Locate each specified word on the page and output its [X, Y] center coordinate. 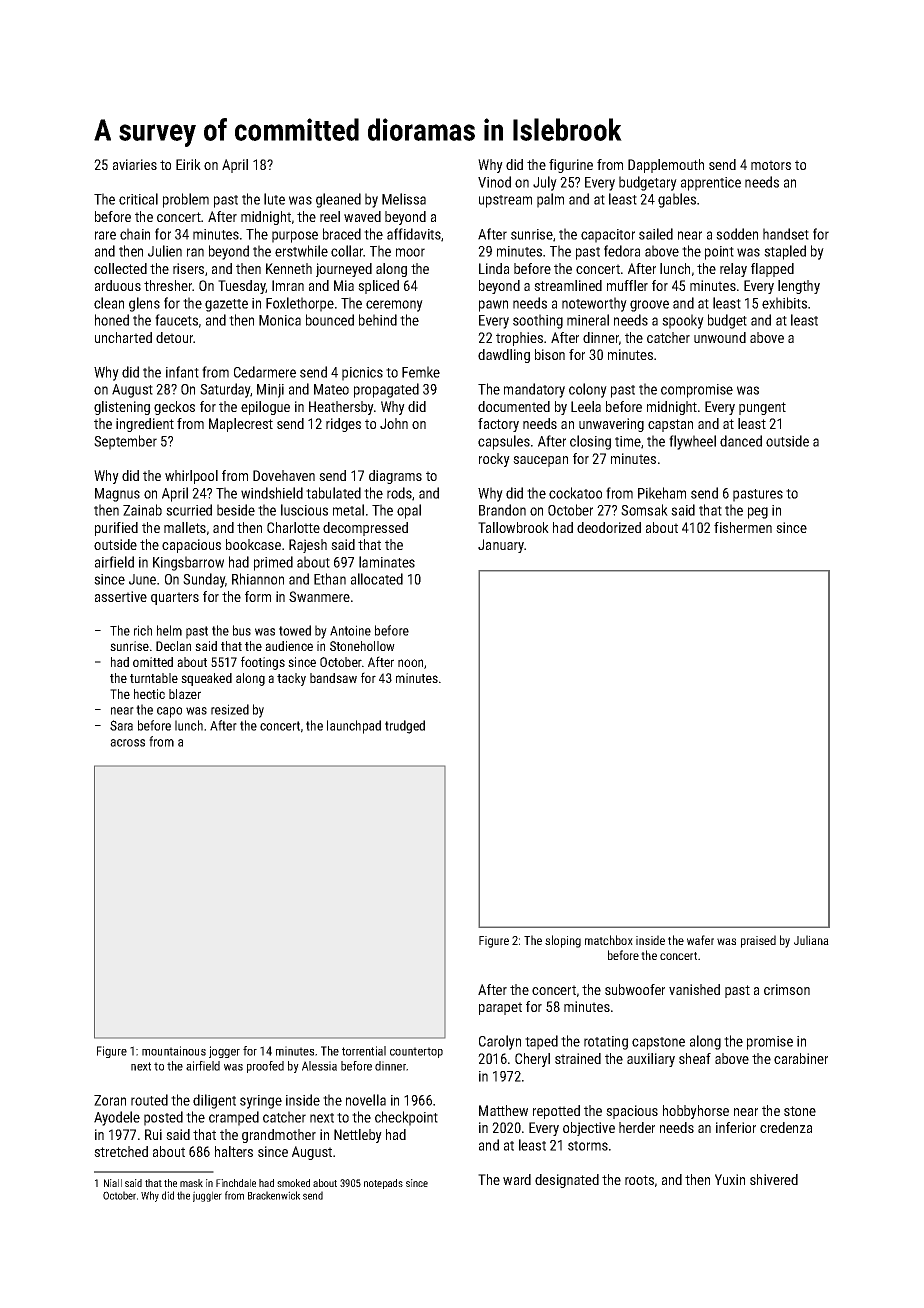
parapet [500, 1008]
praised [758, 941]
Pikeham [662, 493]
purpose [295, 237]
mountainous [174, 1051]
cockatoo [575, 493]
